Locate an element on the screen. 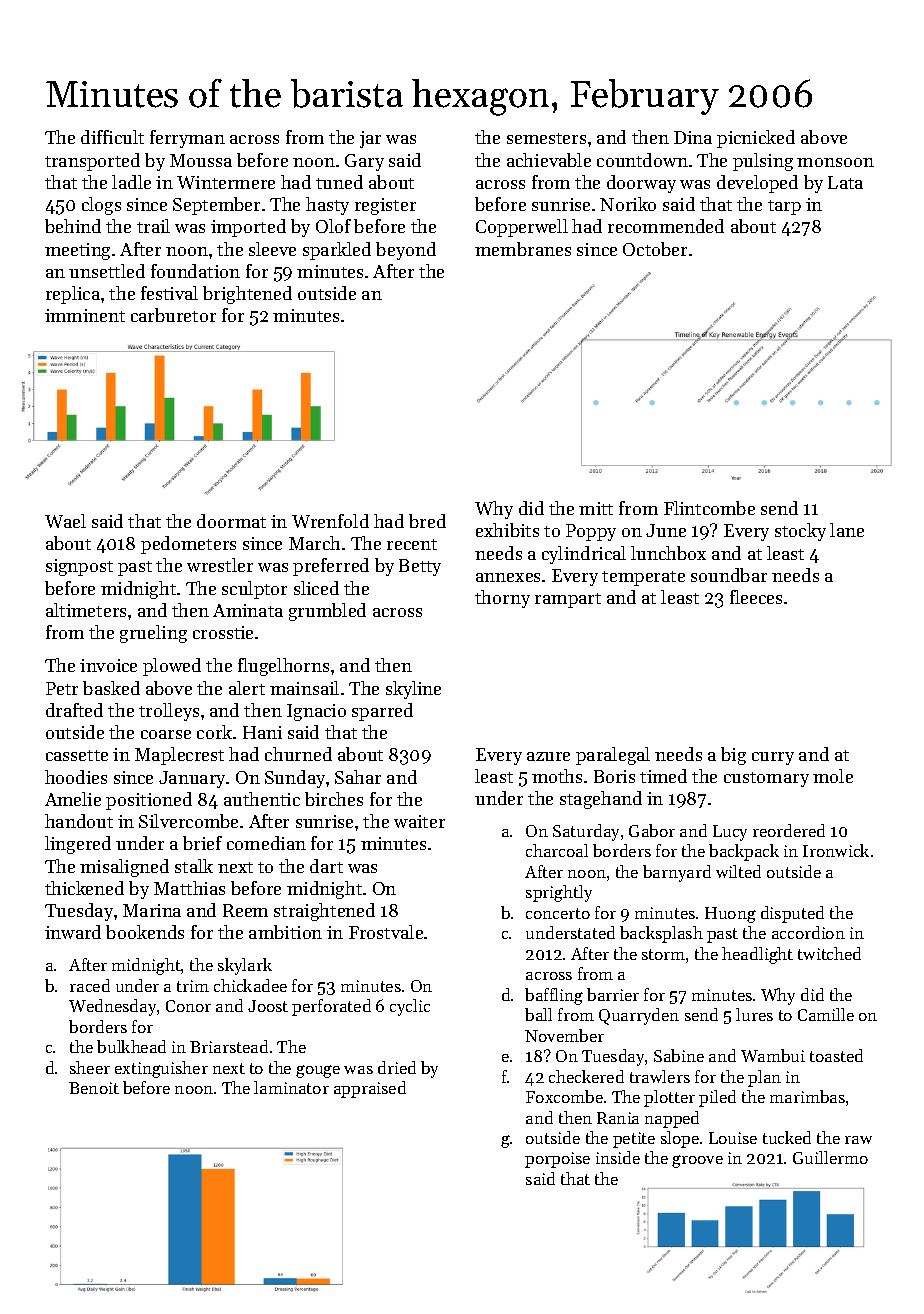  Copperwell is located at coordinates (522, 228).
